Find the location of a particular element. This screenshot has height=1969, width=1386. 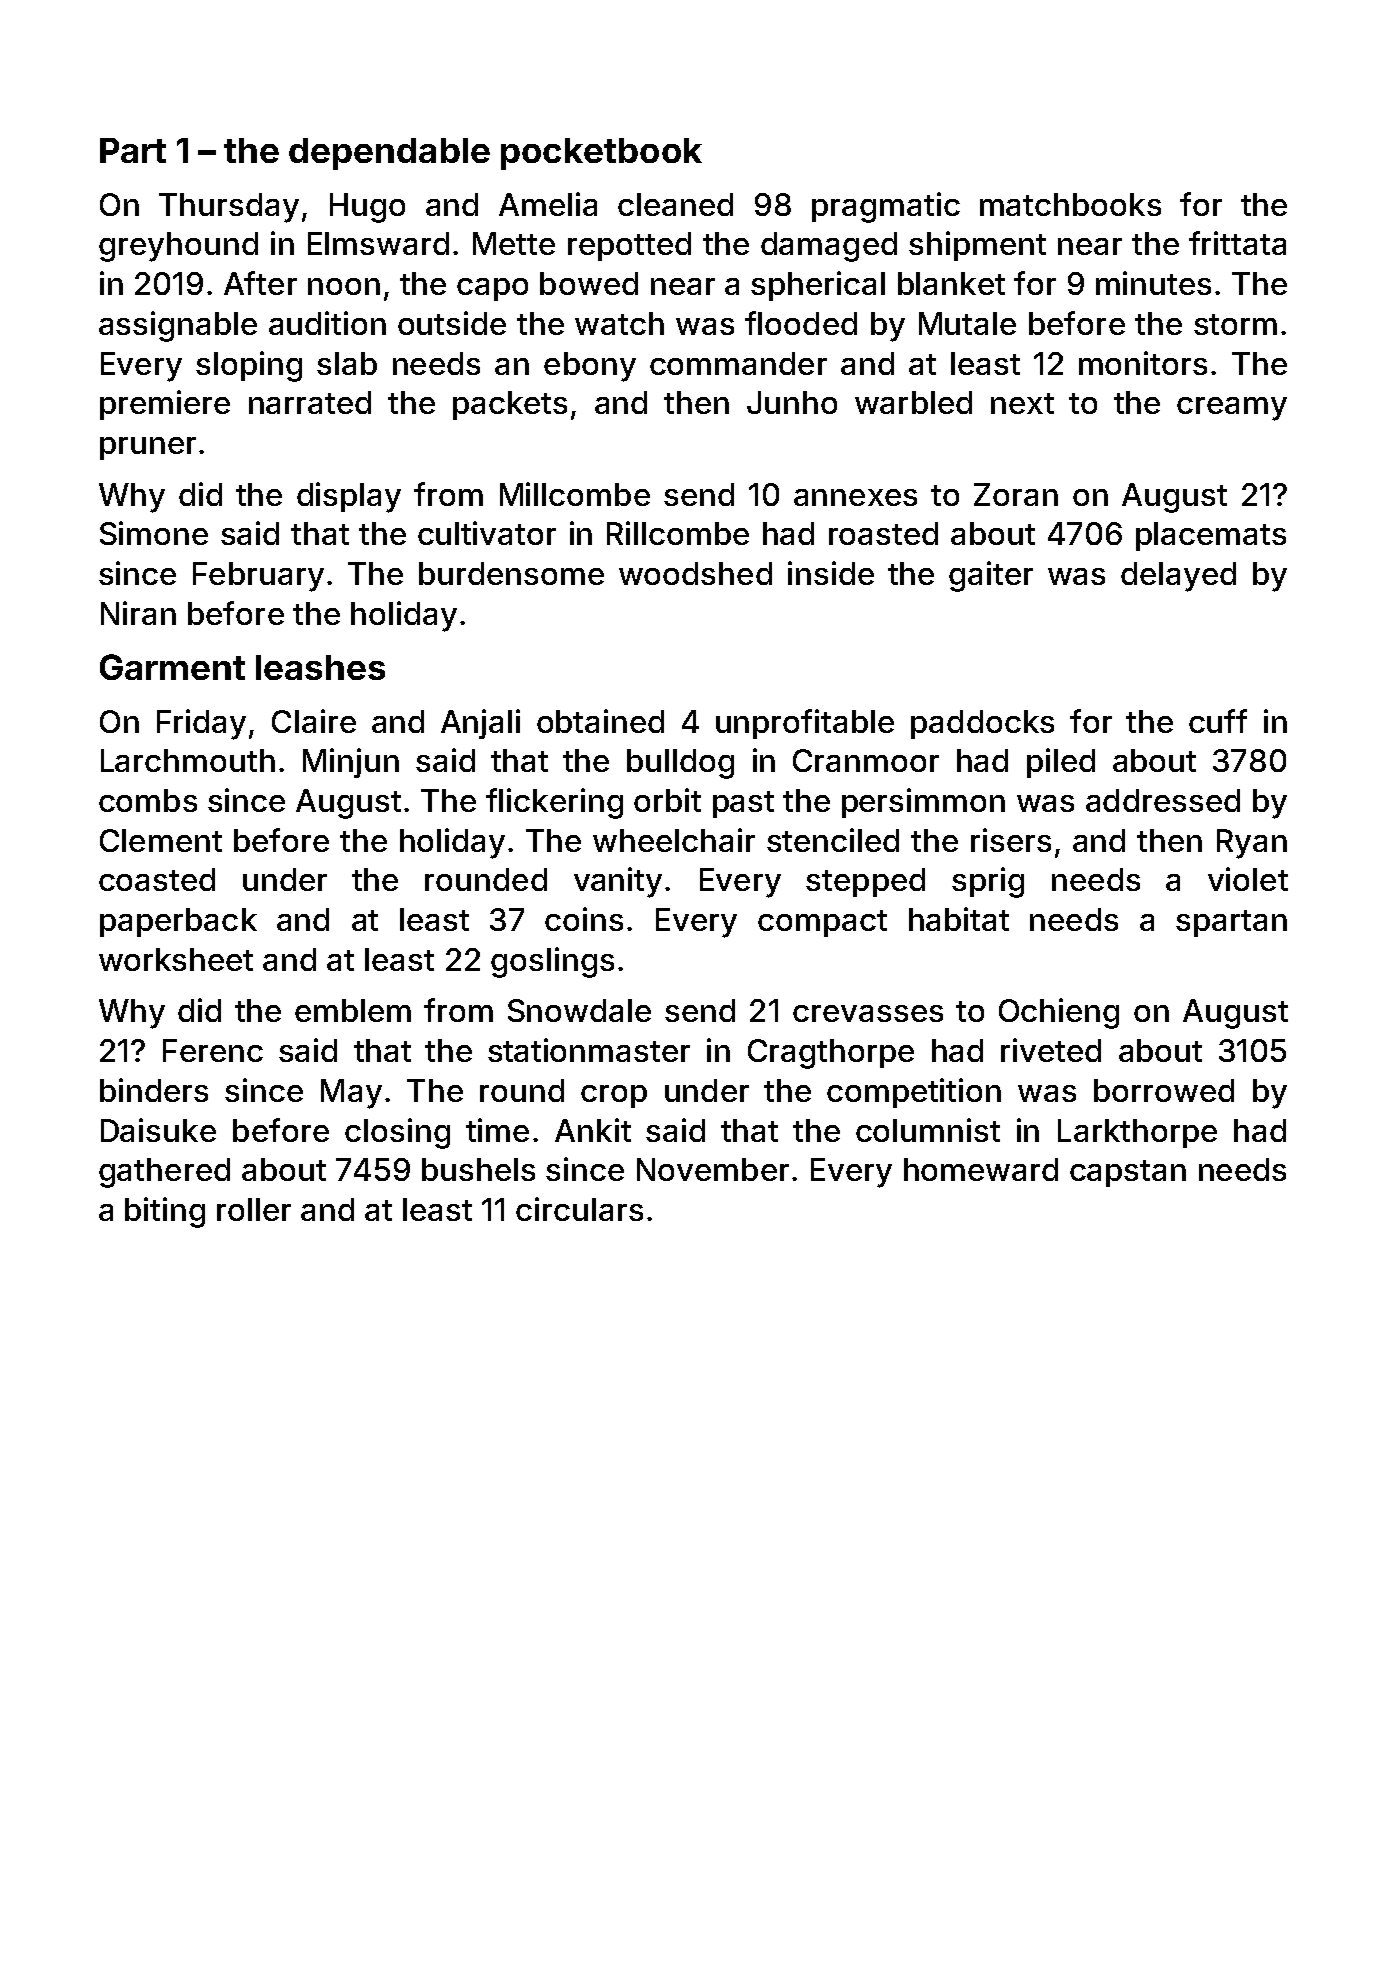

competition is located at coordinates (914, 1093).
